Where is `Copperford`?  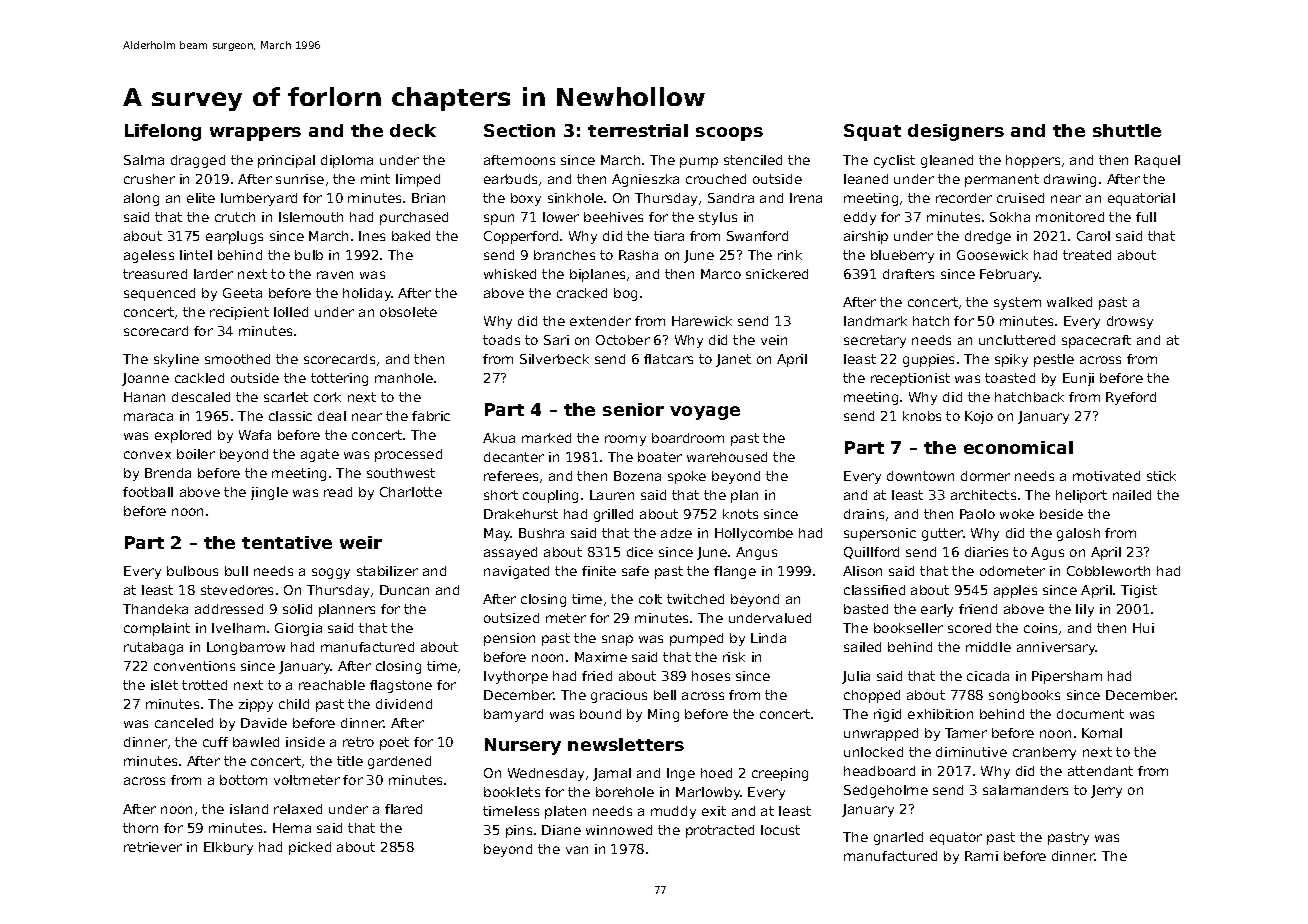 Copperford is located at coordinates (521, 237).
